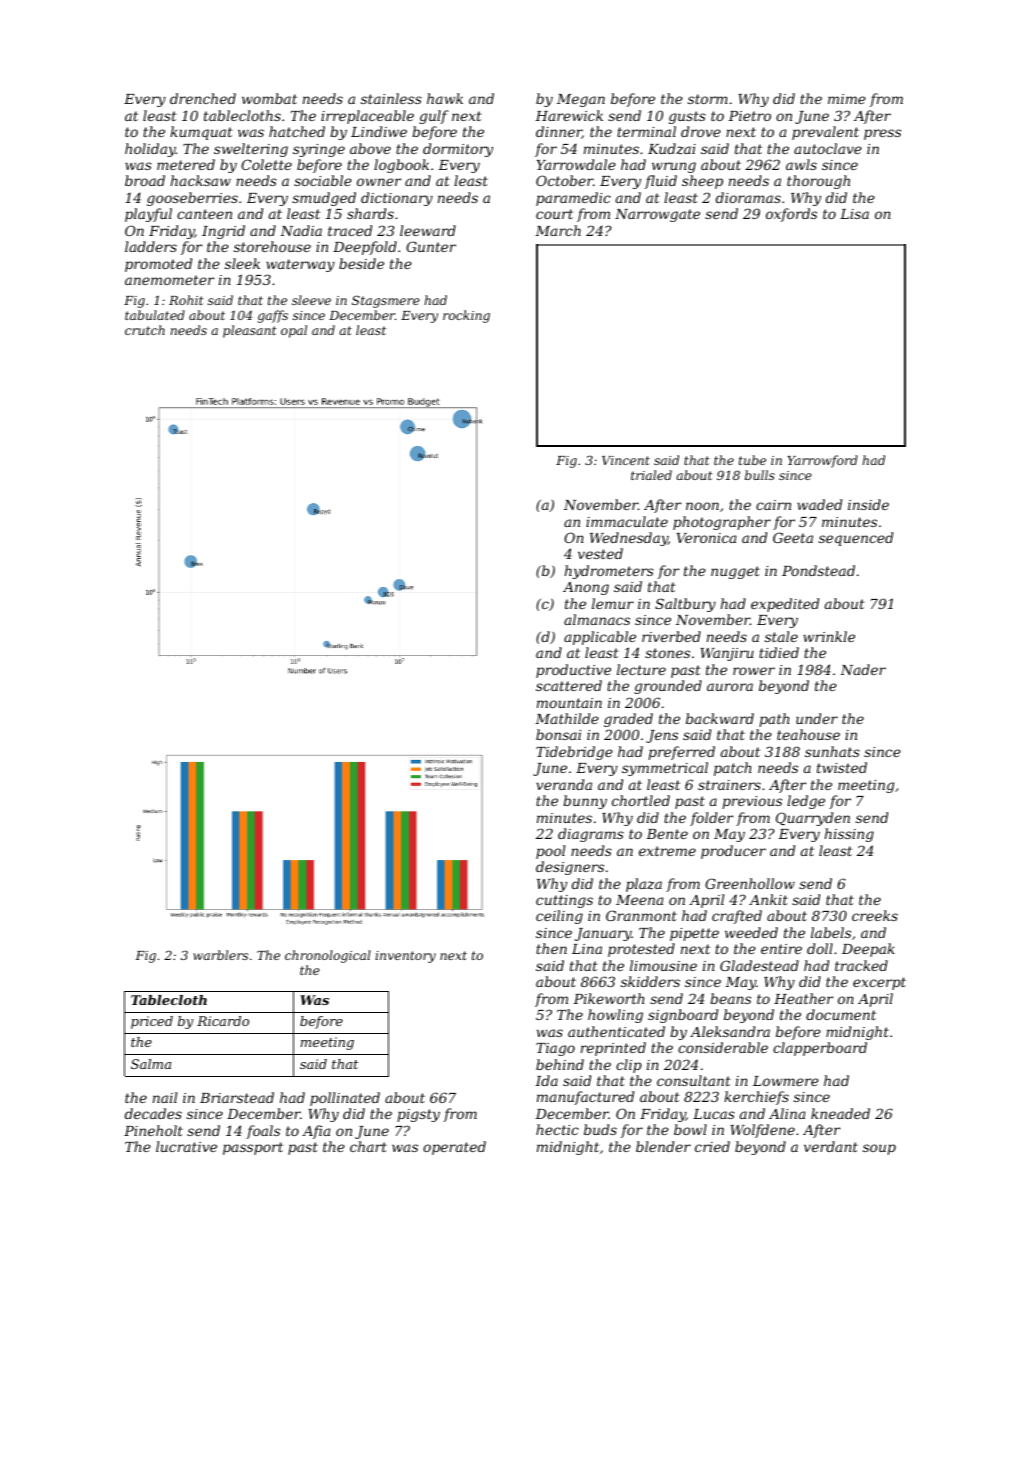  What do you see at coordinates (819, 504) in the document?
I see `waded` at bounding box center [819, 504].
